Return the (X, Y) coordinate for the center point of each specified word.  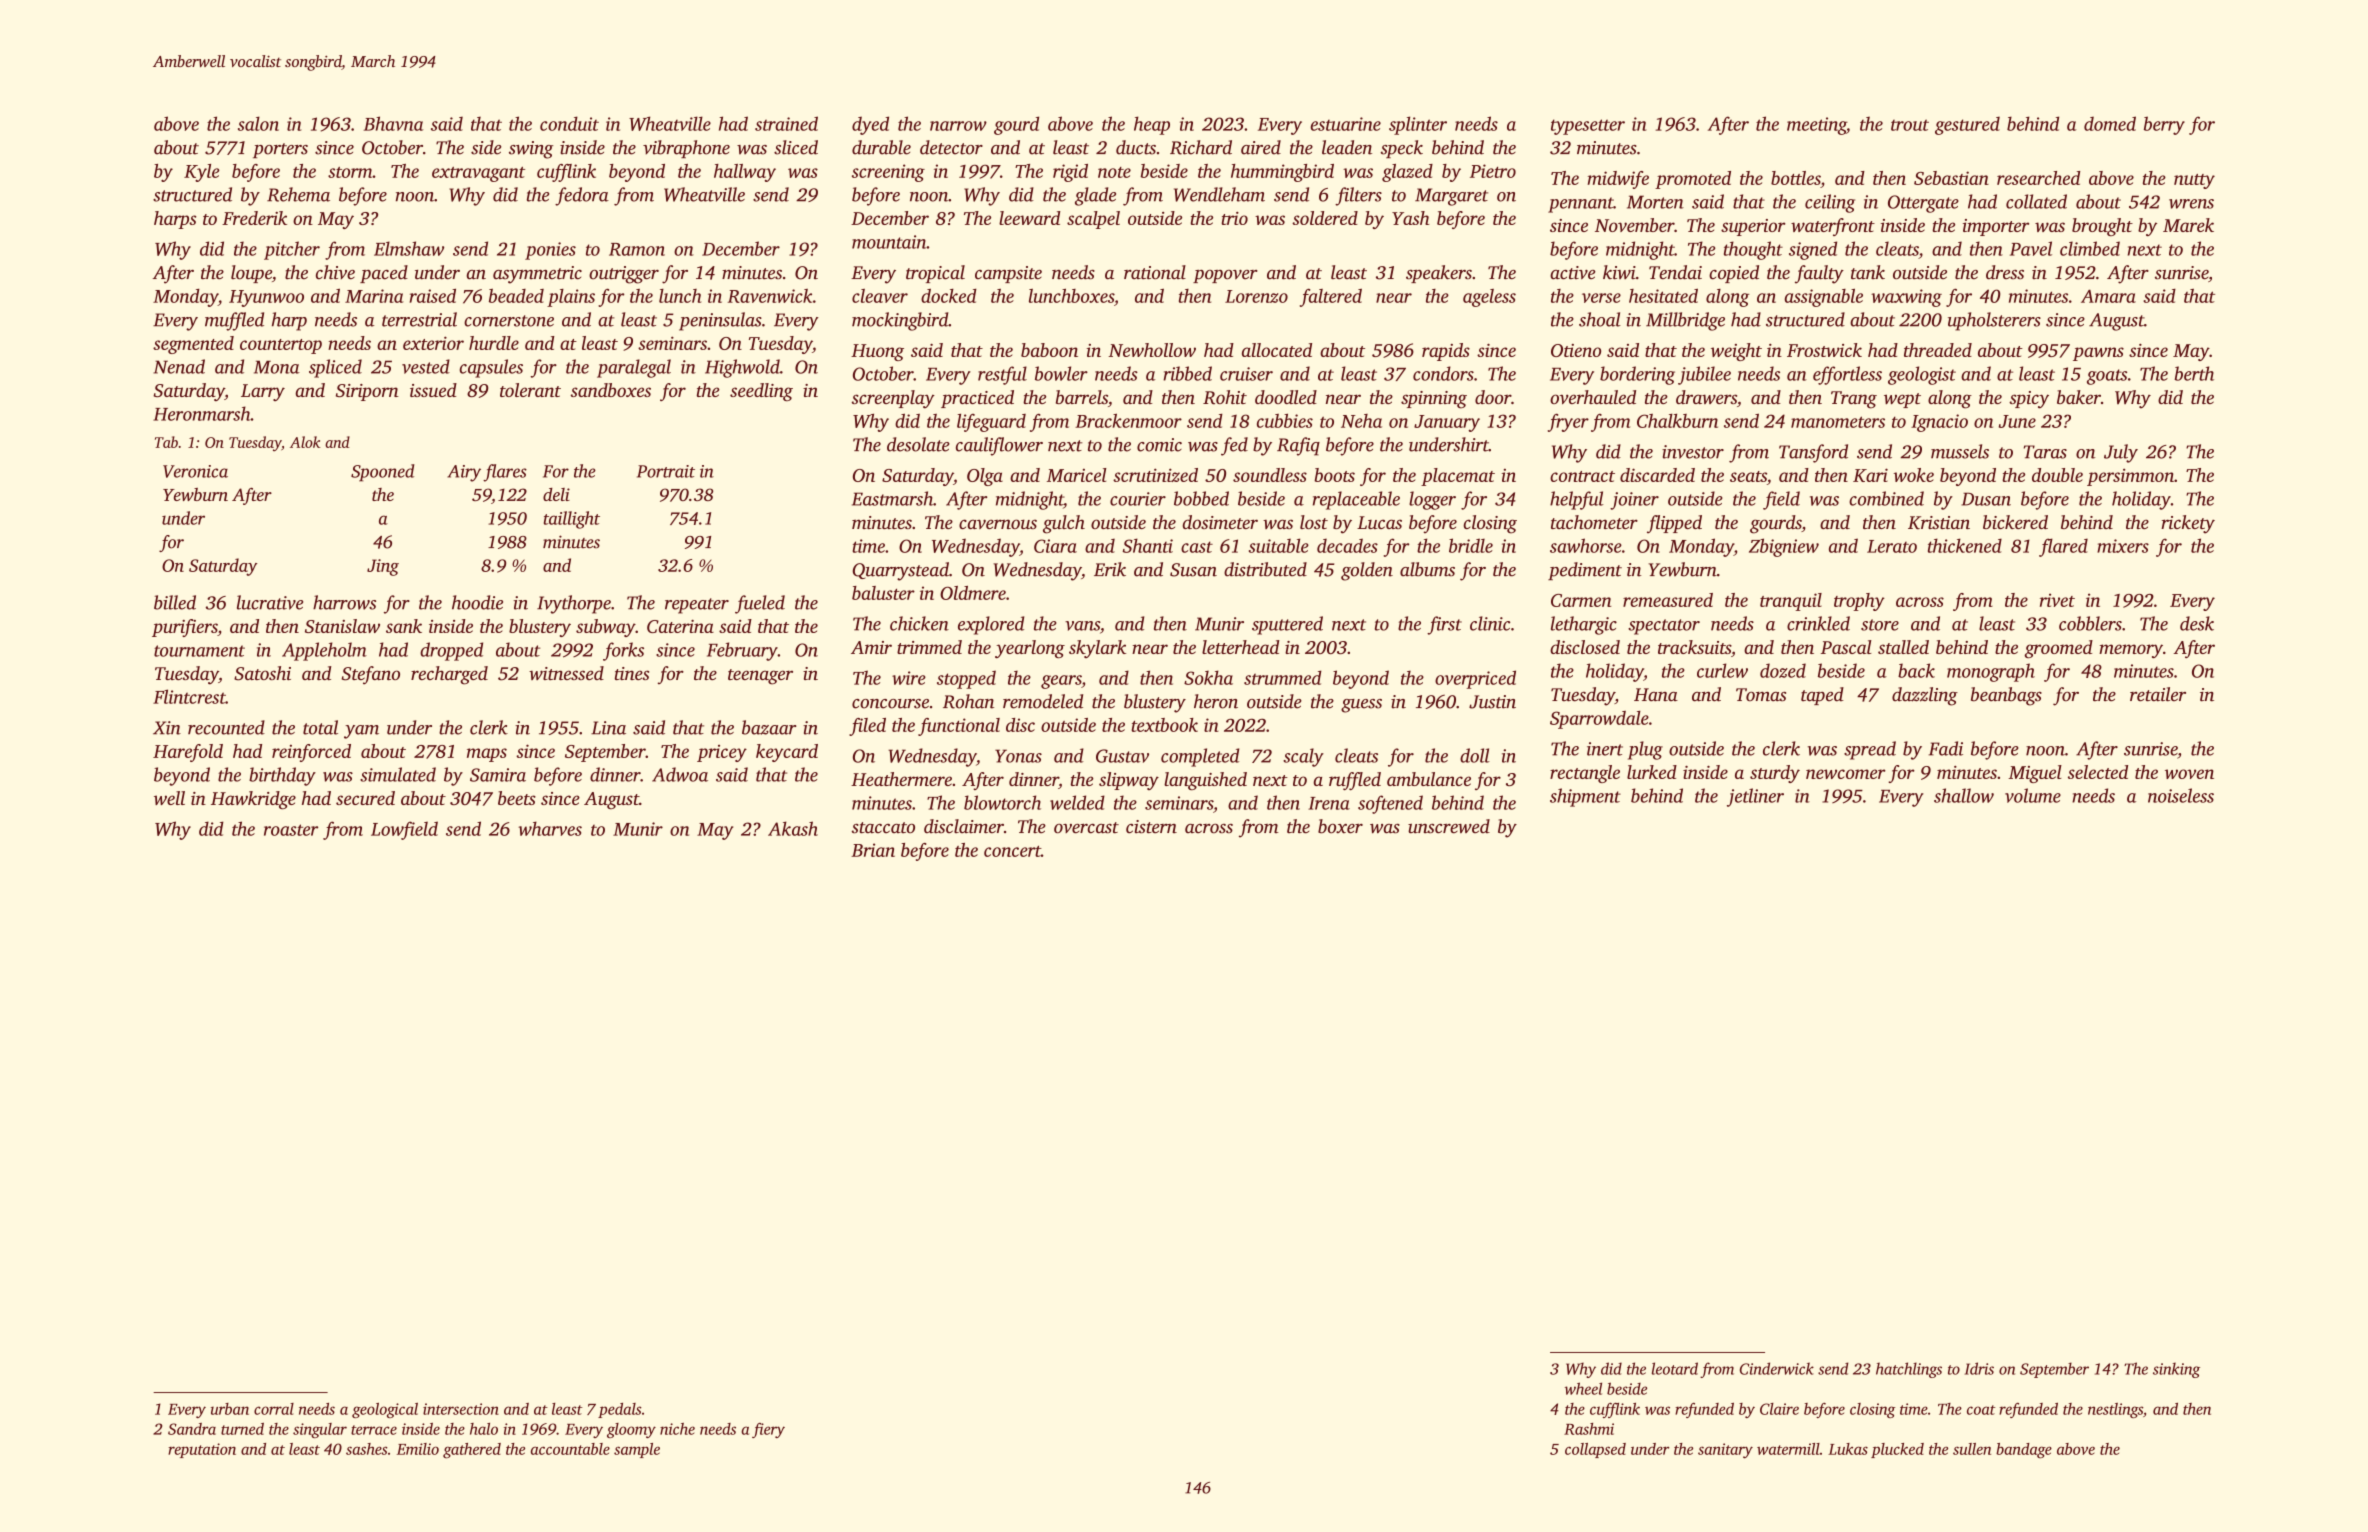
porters (280, 150)
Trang (1854, 400)
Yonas (1018, 756)
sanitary (1725, 1451)
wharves (550, 828)
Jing (383, 567)
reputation (202, 1450)
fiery (768, 1430)
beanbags (2006, 696)
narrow (958, 126)
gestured (1967, 126)
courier (1138, 499)
